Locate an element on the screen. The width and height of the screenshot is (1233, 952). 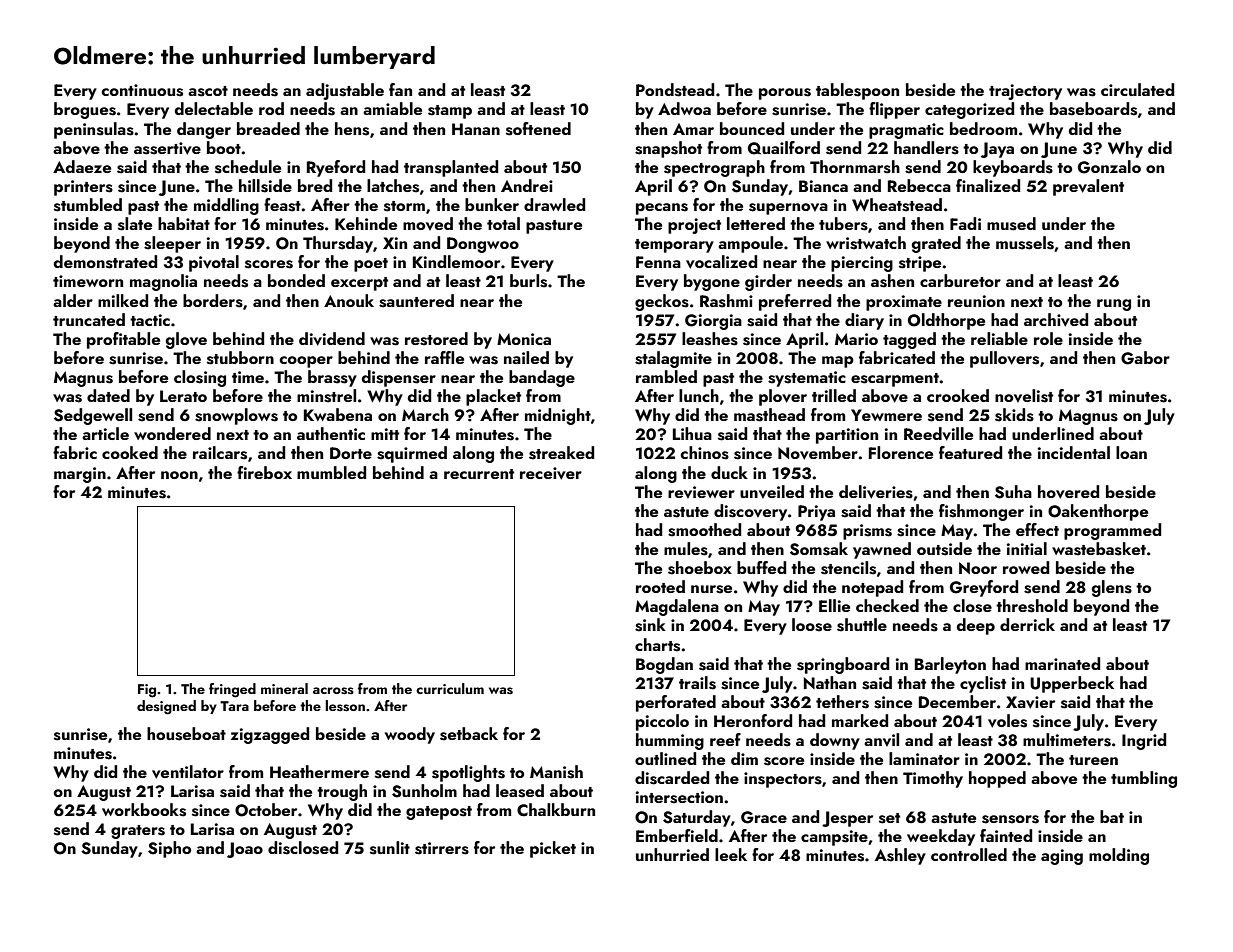
Rebecca is located at coordinates (919, 185).
